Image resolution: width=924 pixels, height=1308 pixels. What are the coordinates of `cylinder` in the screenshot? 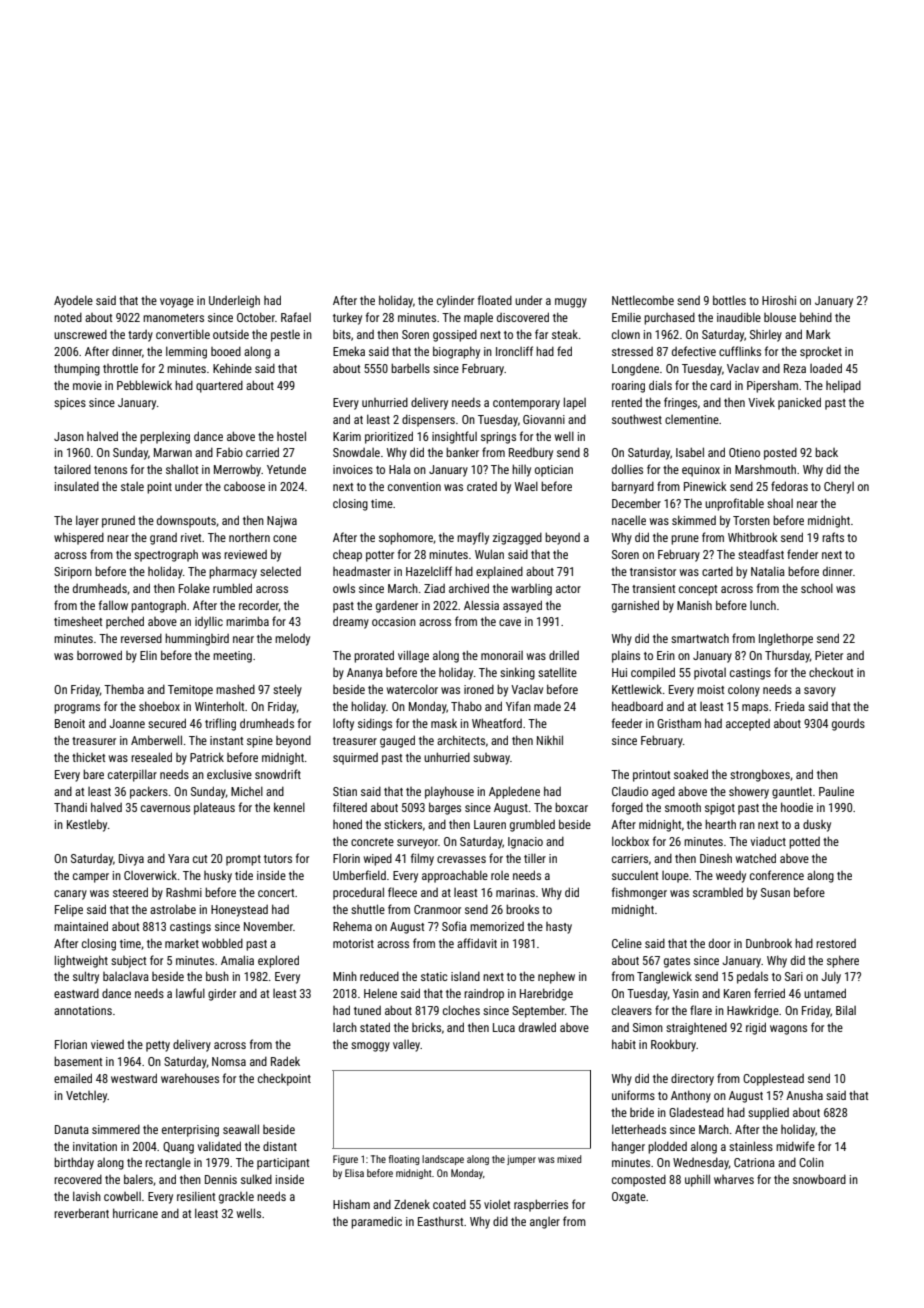 It's located at (455, 301).
